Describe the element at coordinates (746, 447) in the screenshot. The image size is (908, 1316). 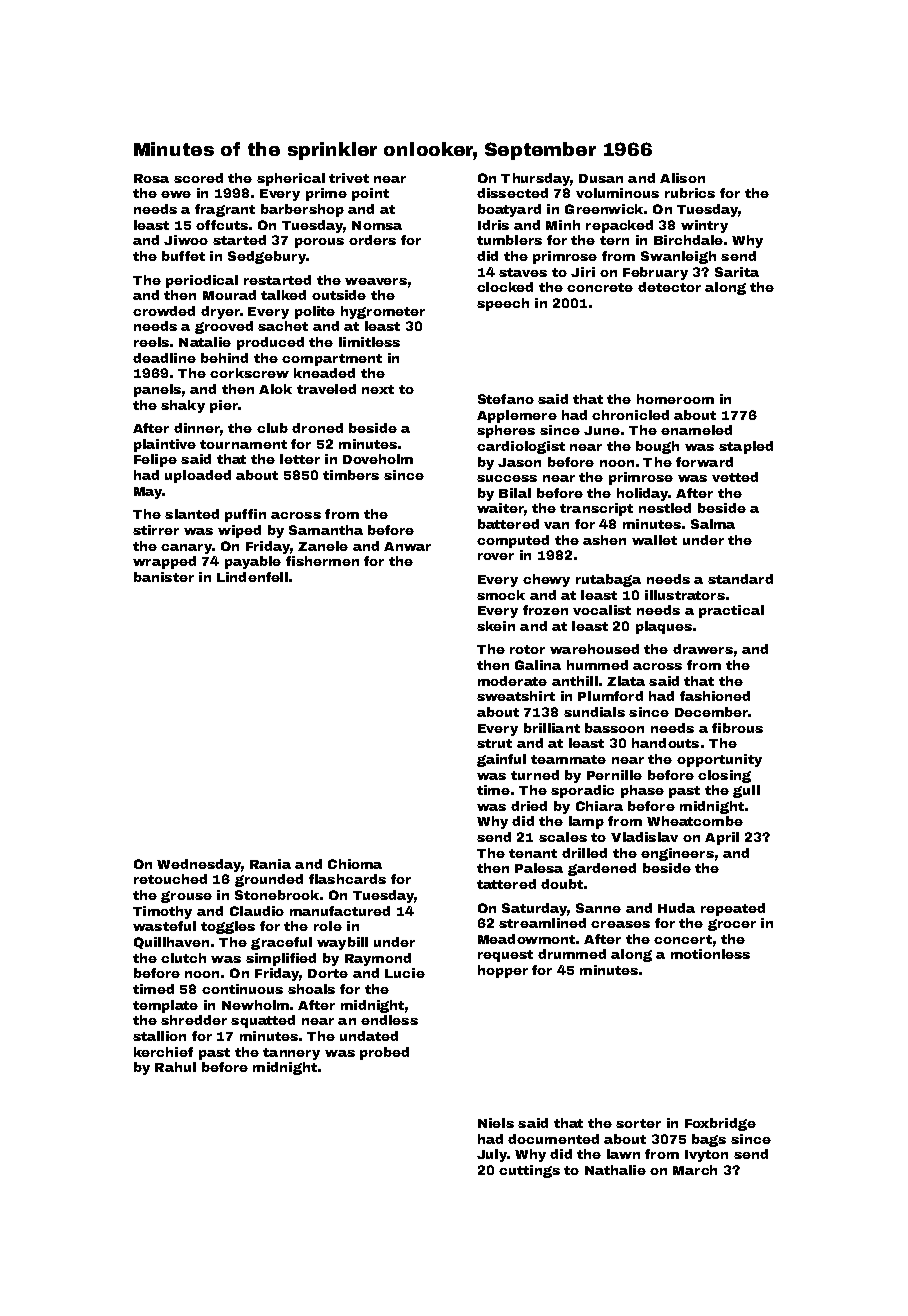
I see `stapled` at that location.
